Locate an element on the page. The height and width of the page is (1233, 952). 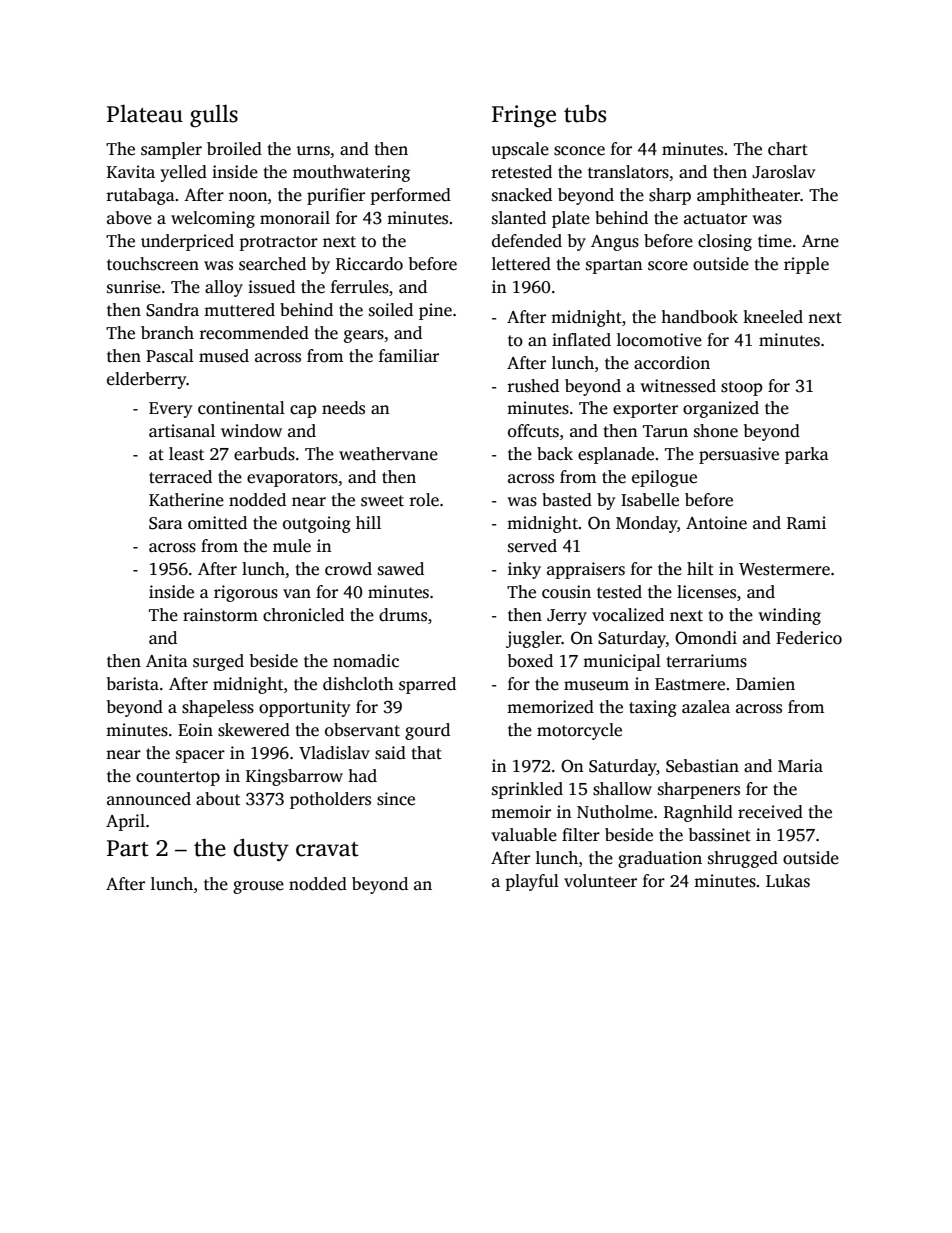
translators is located at coordinates (628, 172).
